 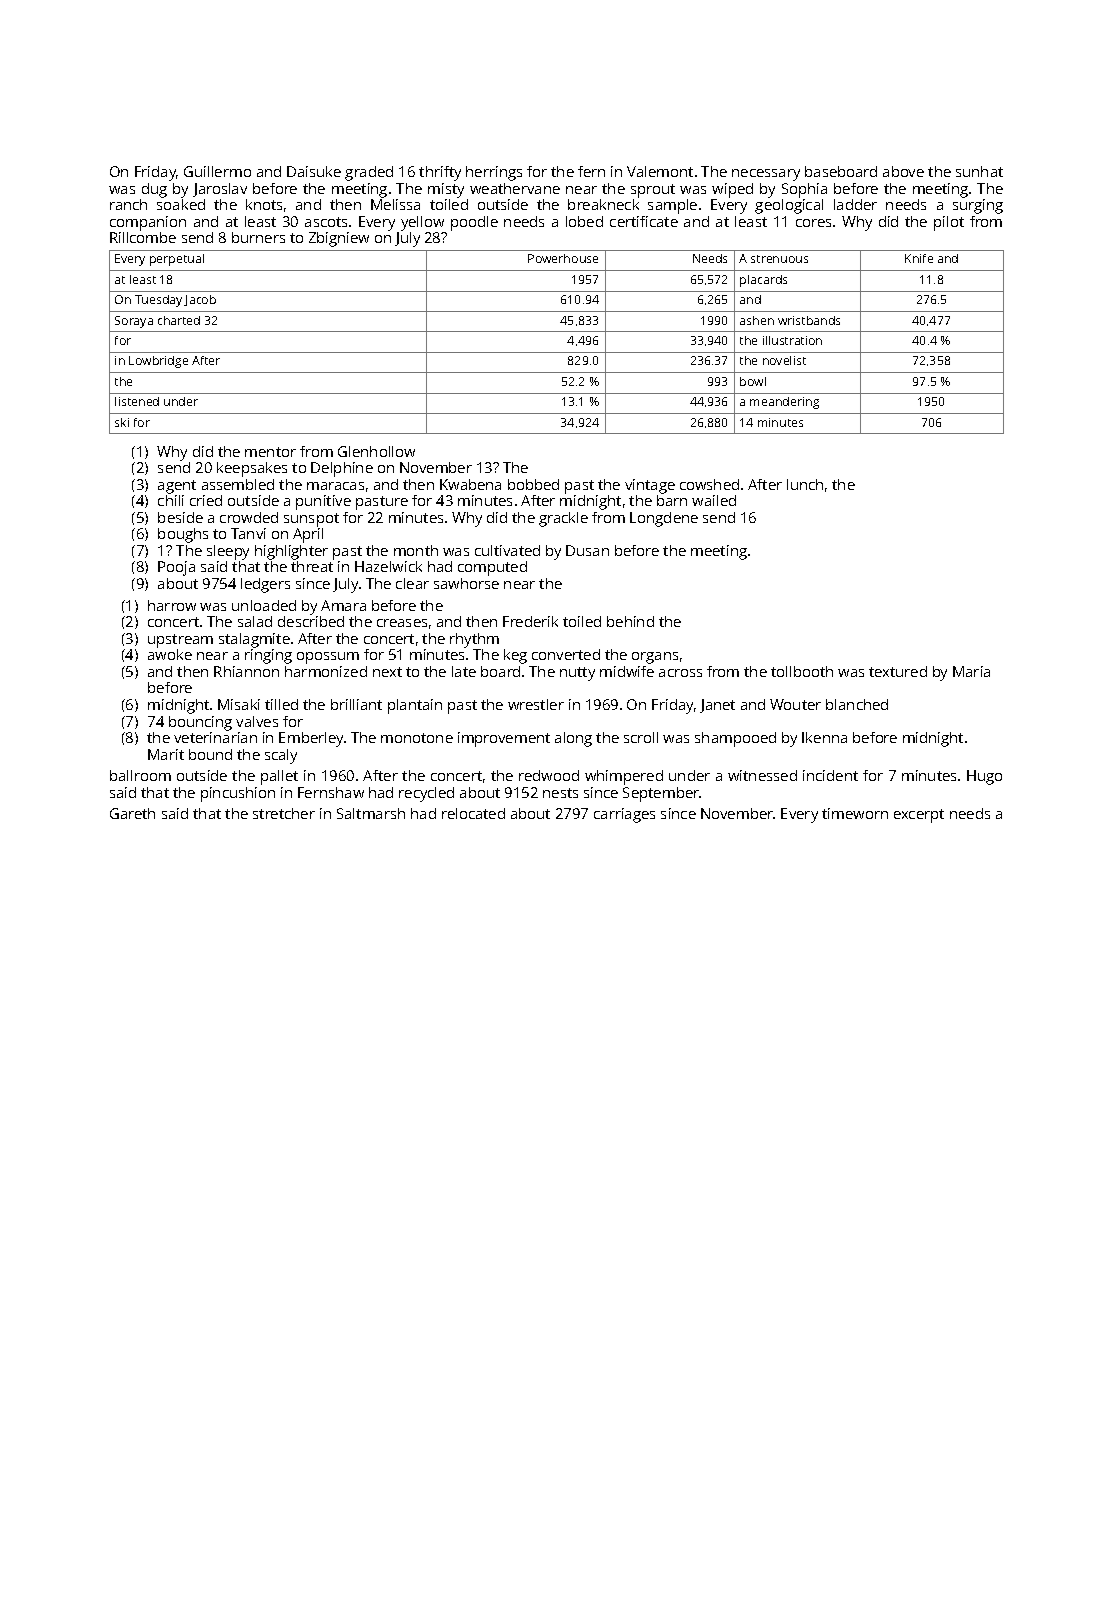 What do you see at coordinates (624, 815) in the screenshot?
I see `carriages` at bounding box center [624, 815].
